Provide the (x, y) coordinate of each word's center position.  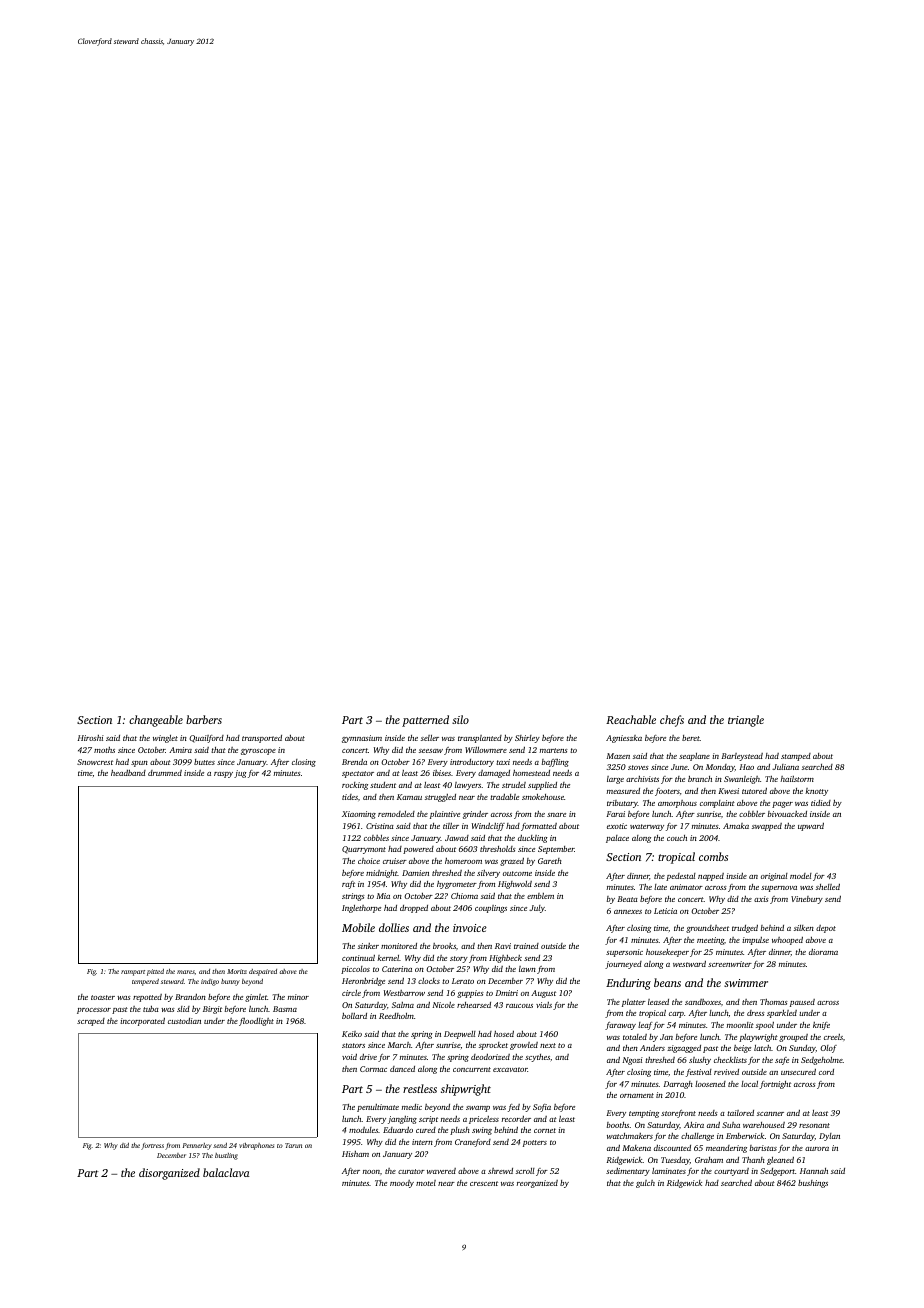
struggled (440, 798)
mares (186, 972)
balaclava (226, 1172)
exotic (617, 826)
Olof (828, 1049)
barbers (204, 719)
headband (128, 773)
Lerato (463, 981)
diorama (823, 952)
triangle (746, 721)
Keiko (352, 1034)
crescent (484, 1183)
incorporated (142, 1022)
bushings (813, 1184)
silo (460, 719)
